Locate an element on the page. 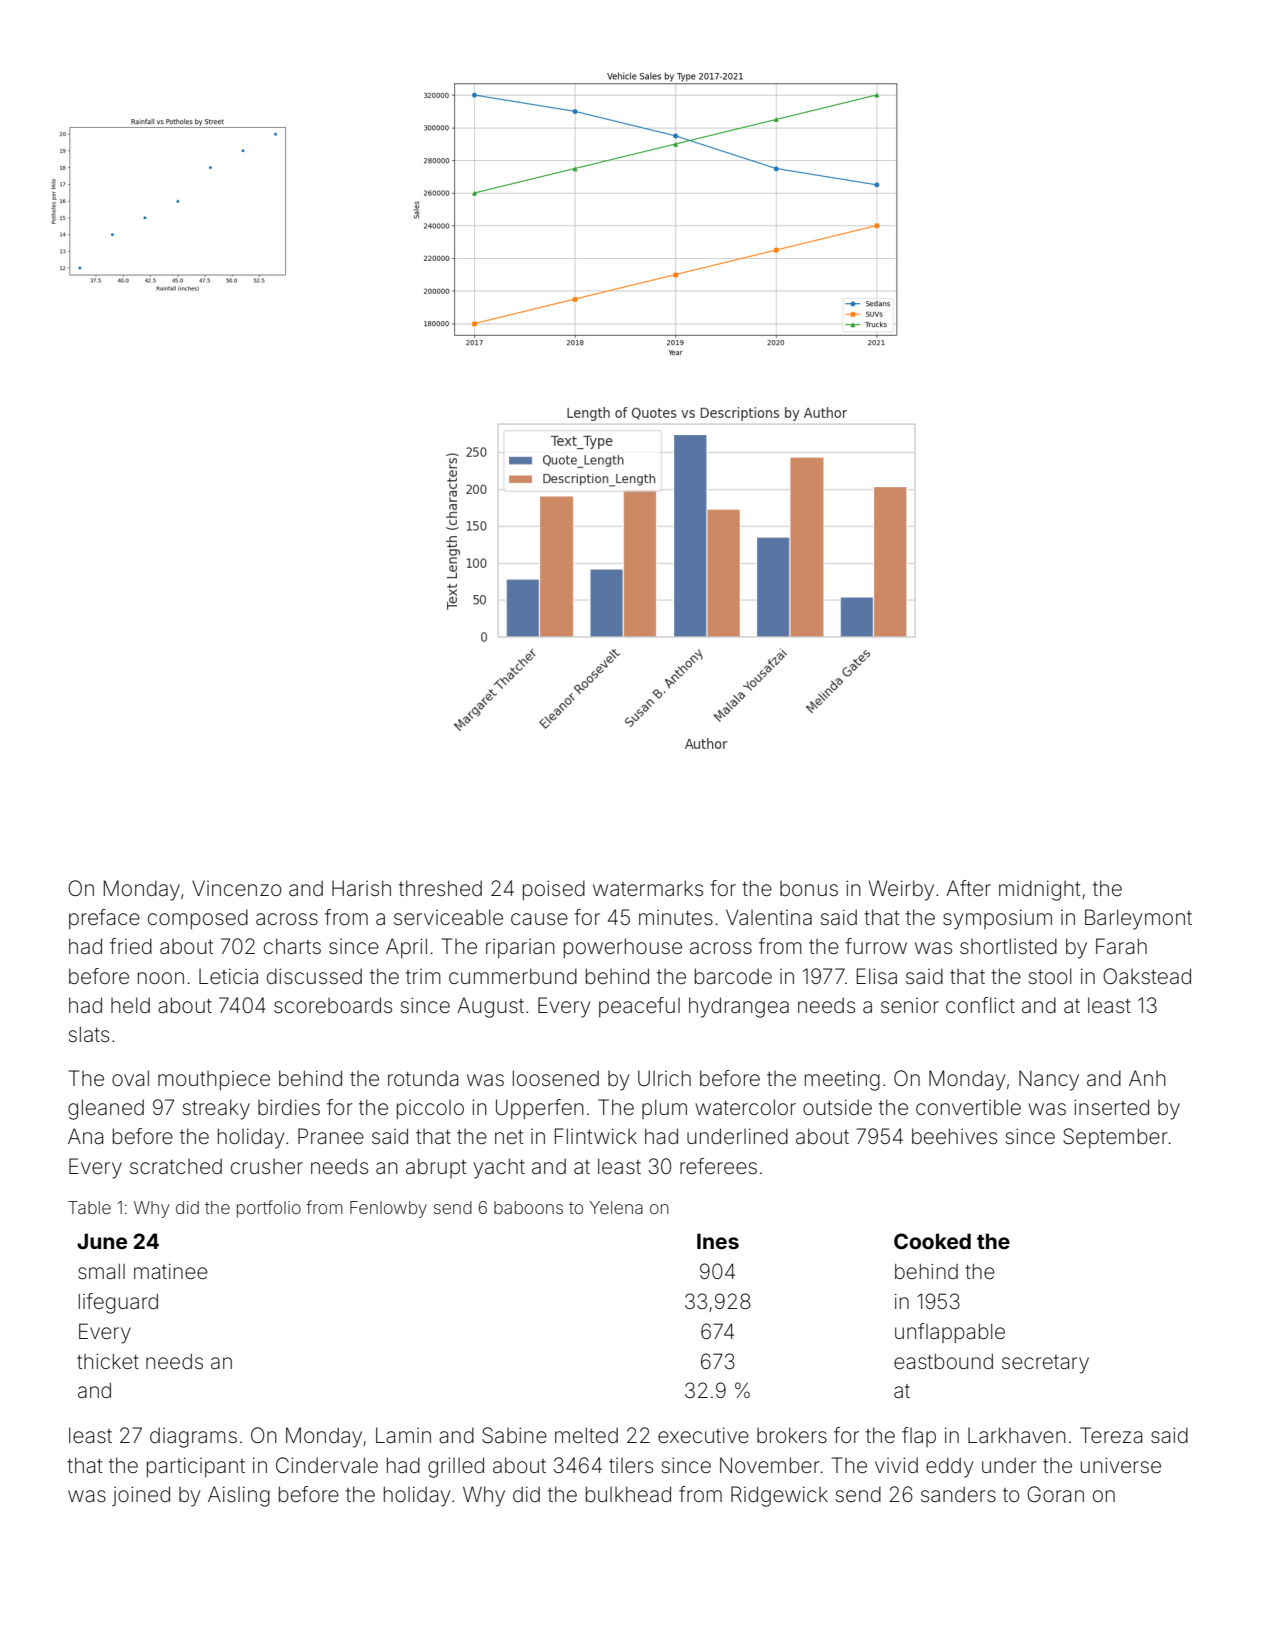  secretary is located at coordinates (1045, 1364).
